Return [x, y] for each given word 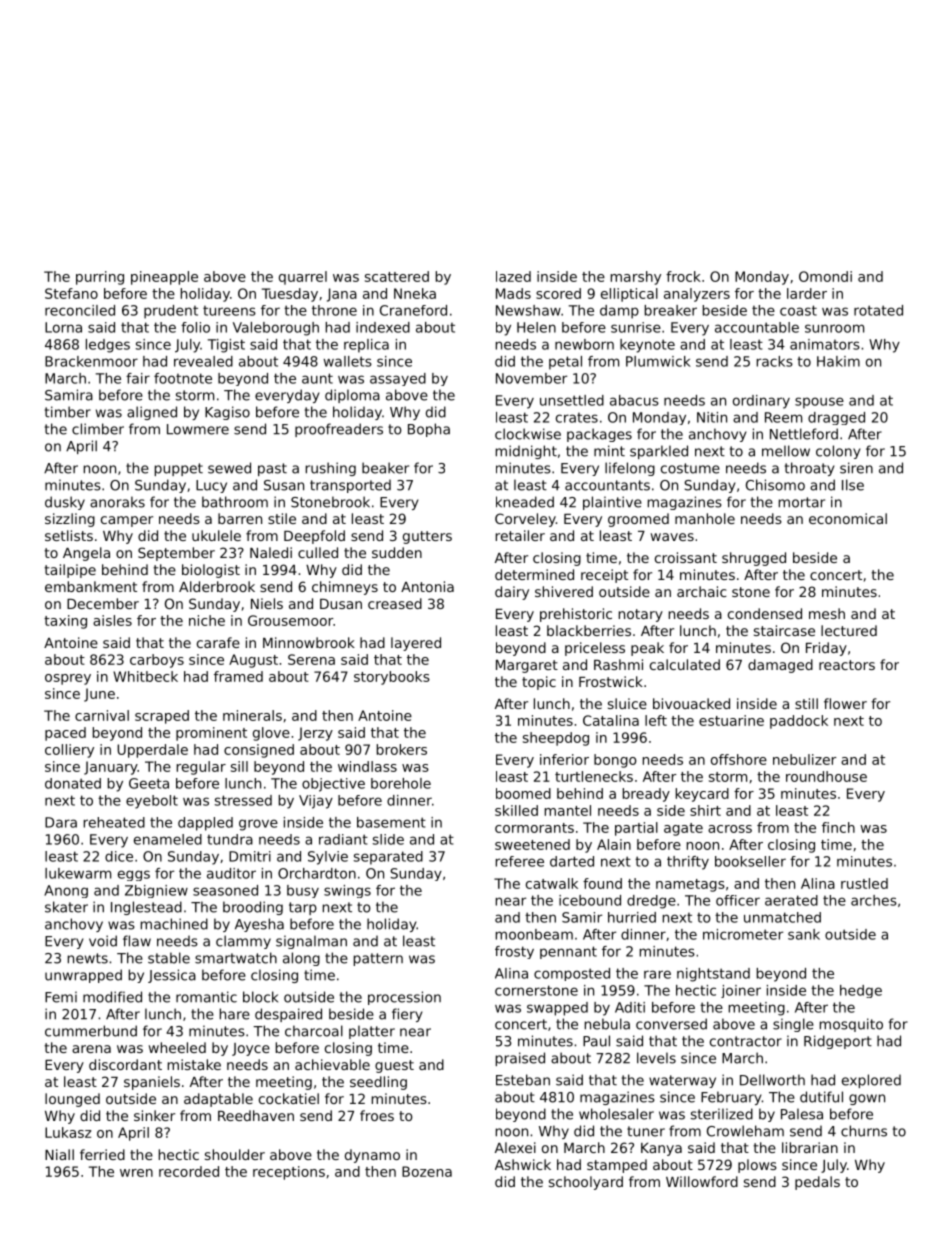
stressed [243, 800]
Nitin [712, 417]
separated [388, 858]
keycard [702, 795]
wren [136, 1173]
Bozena [427, 1171]
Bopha [429, 430]
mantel [568, 810]
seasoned [225, 890]
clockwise [528, 434]
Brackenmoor [91, 361]
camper [127, 521]
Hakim [838, 361]
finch [838, 827]
